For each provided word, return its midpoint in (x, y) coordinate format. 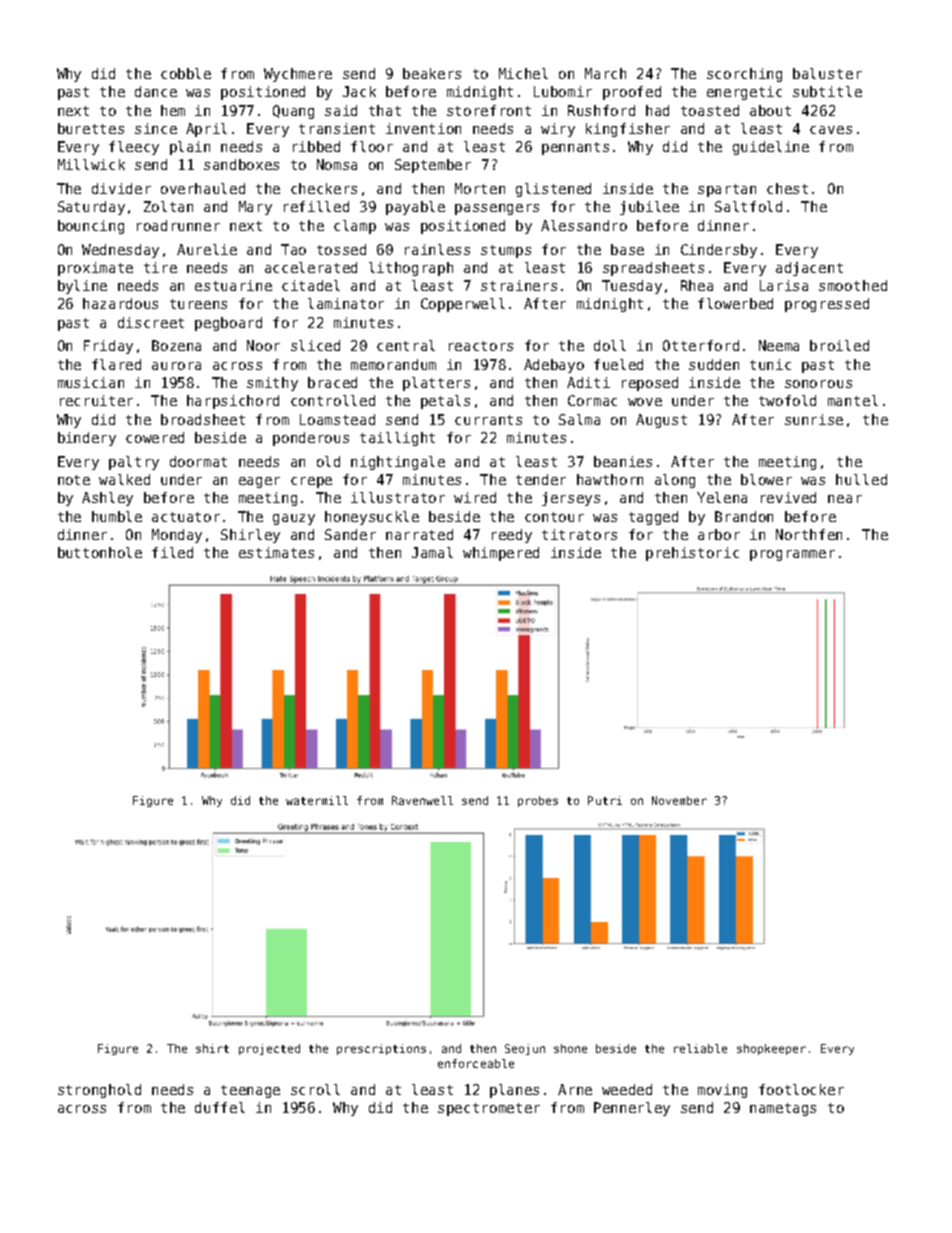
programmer (792, 555)
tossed (341, 249)
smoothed (853, 285)
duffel (220, 1107)
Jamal (432, 552)
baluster (827, 73)
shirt (212, 1048)
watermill (317, 800)
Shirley (250, 536)
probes (538, 801)
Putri (605, 800)
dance (156, 91)
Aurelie (207, 249)
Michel (523, 73)
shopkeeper (771, 1049)
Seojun (525, 1049)
